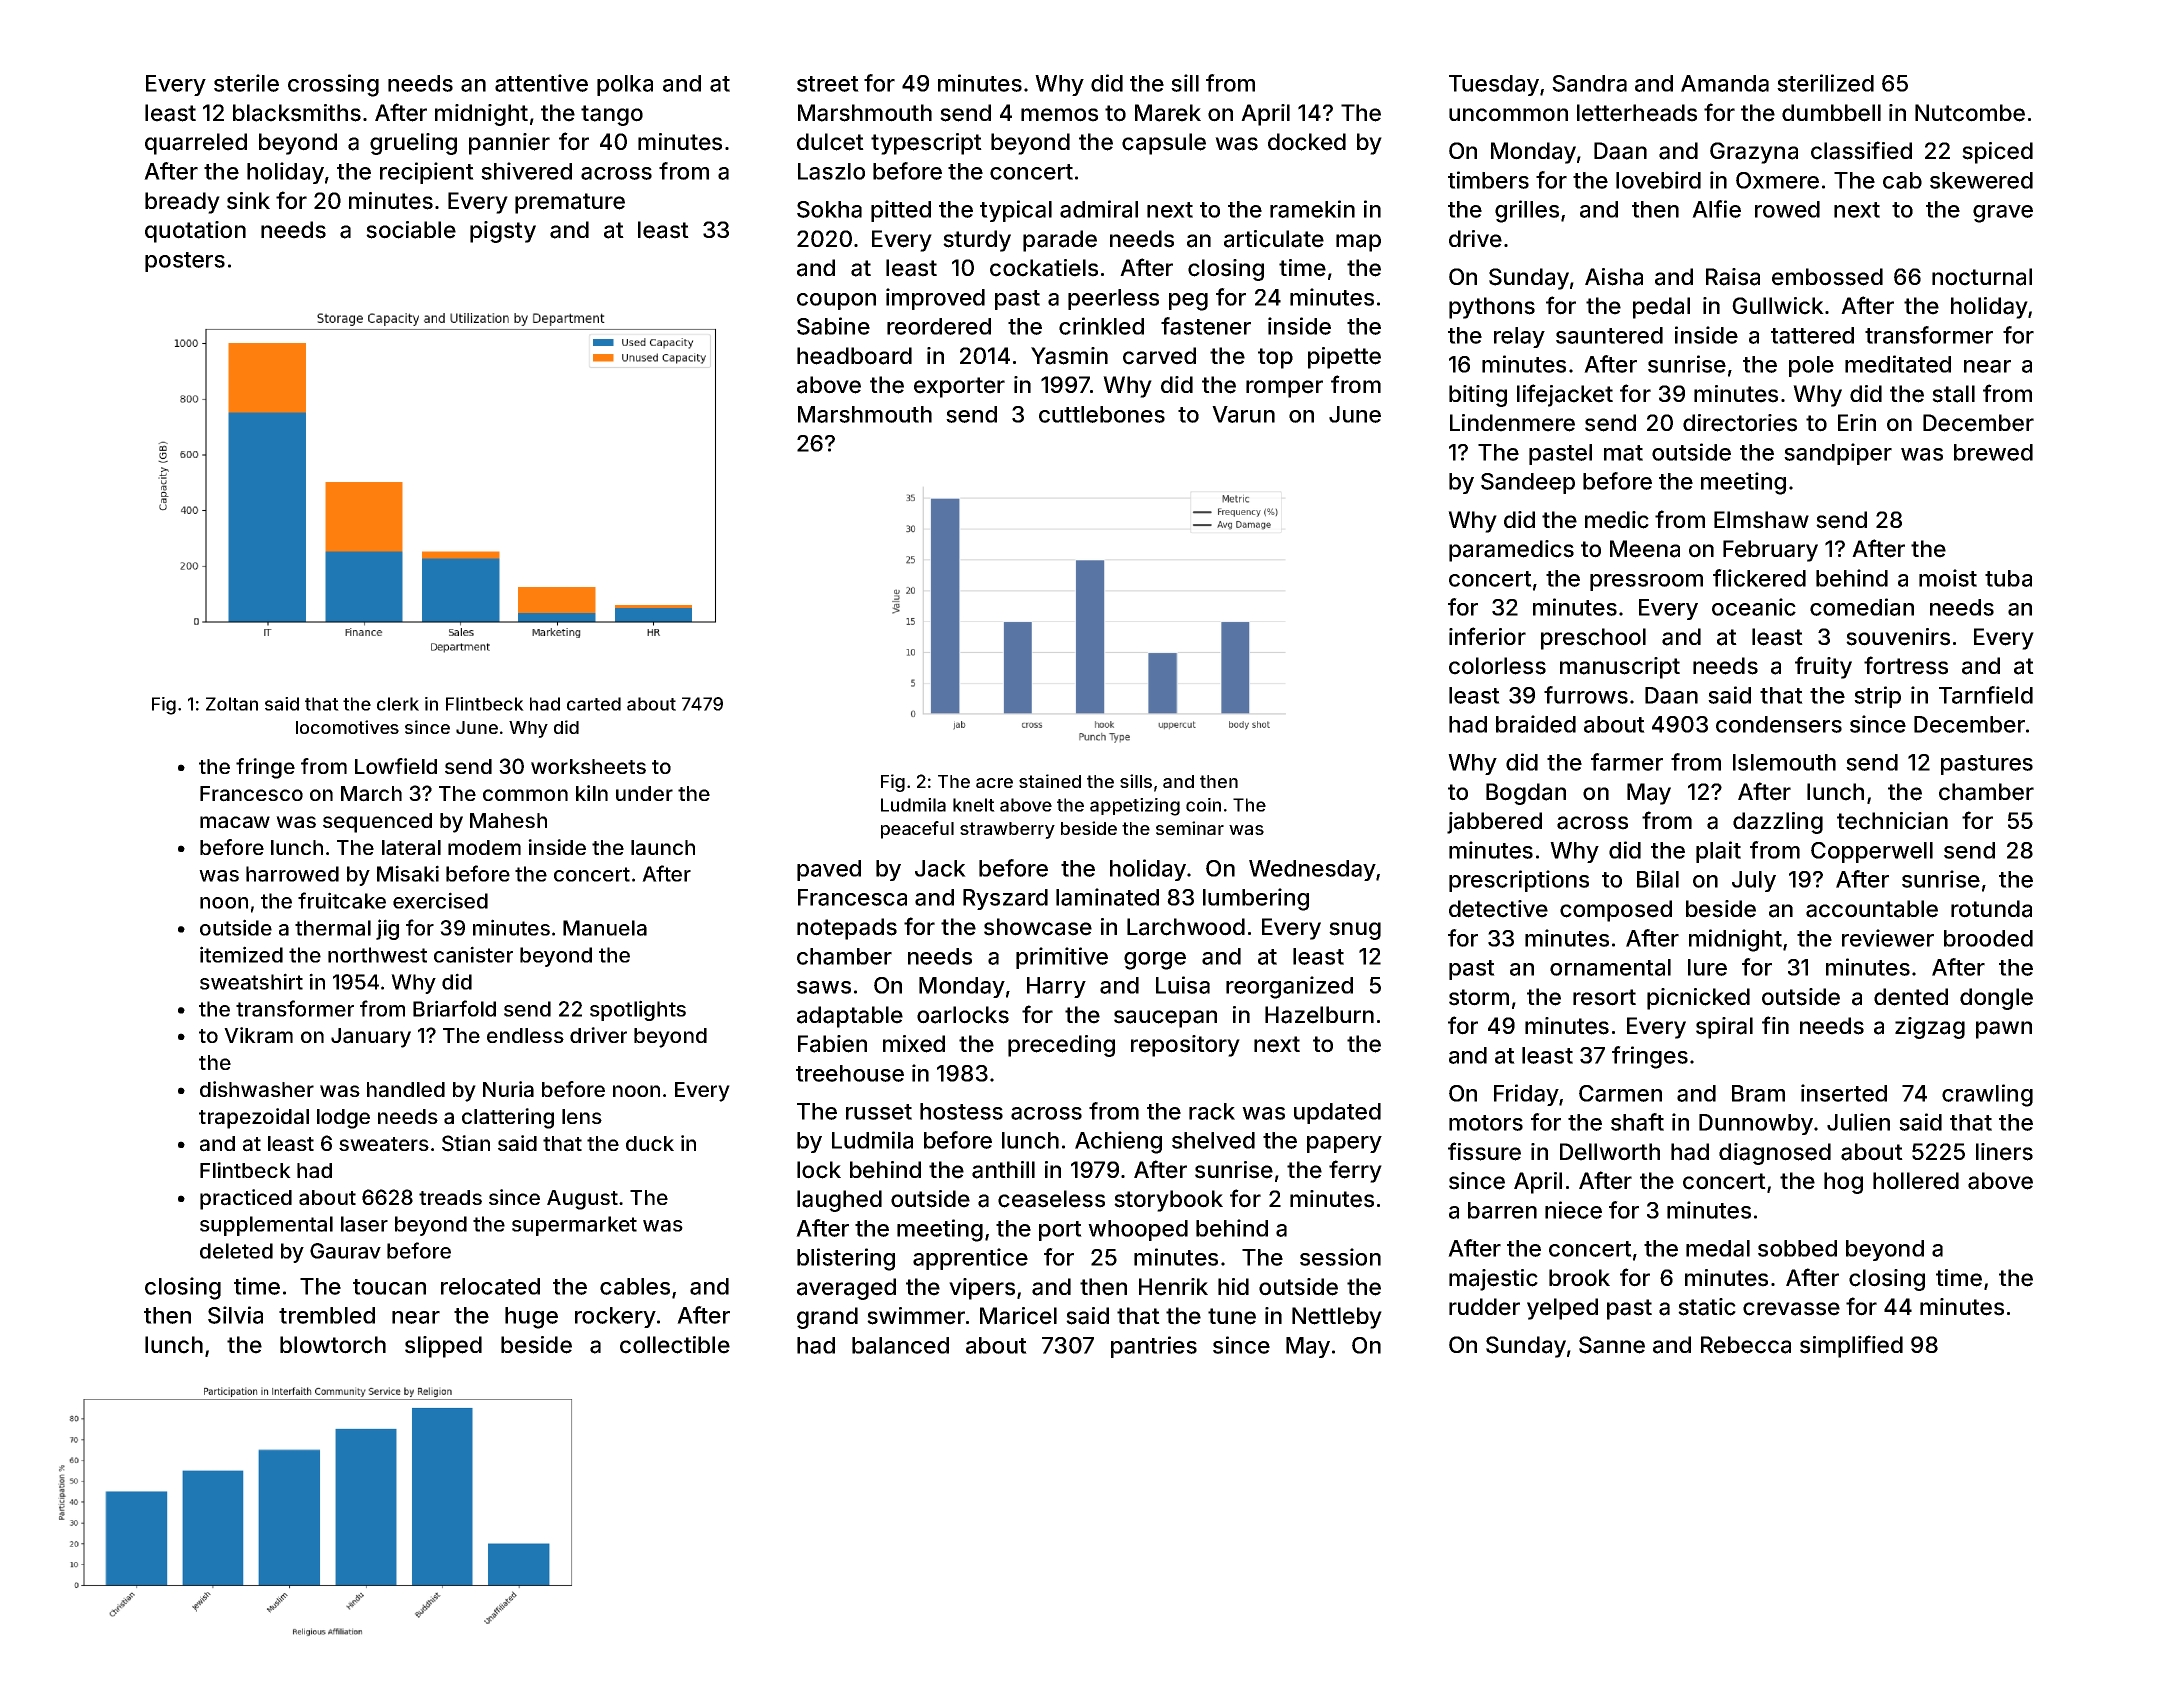  Describe the element at coordinates (1051, 1199) in the document. I see `ceaseless` at that location.
